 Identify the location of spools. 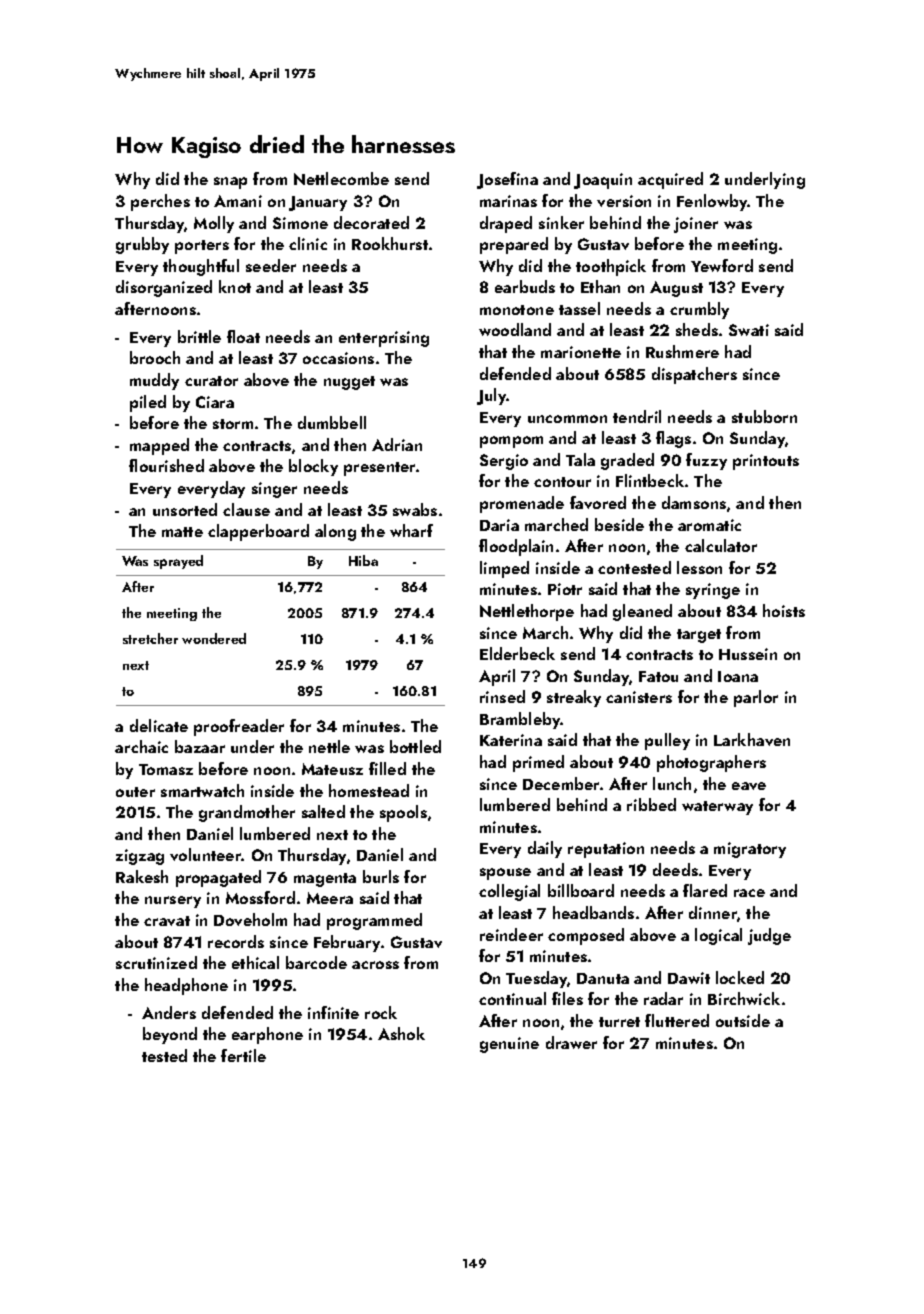
(403, 813).
